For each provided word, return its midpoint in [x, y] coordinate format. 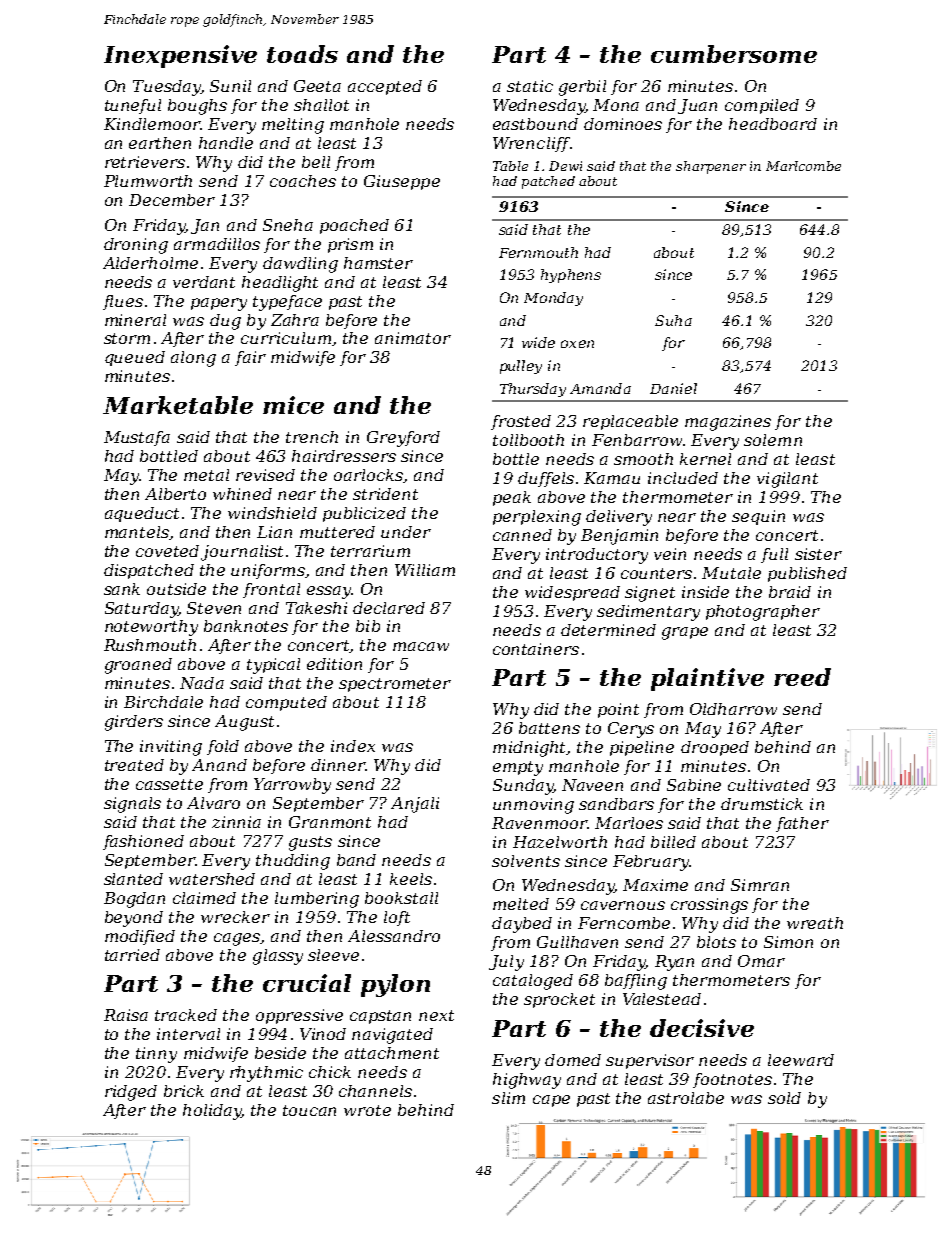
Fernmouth [538, 252]
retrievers [145, 162]
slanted [133, 879]
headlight [280, 284]
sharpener [711, 167]
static [530, 86]
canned [522, 535]
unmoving [533, 806]
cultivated [769, 785]
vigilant [787, 480]
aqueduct [142, 514]
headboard [773, 124]
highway [527, 1081]
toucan [309, 1110]
